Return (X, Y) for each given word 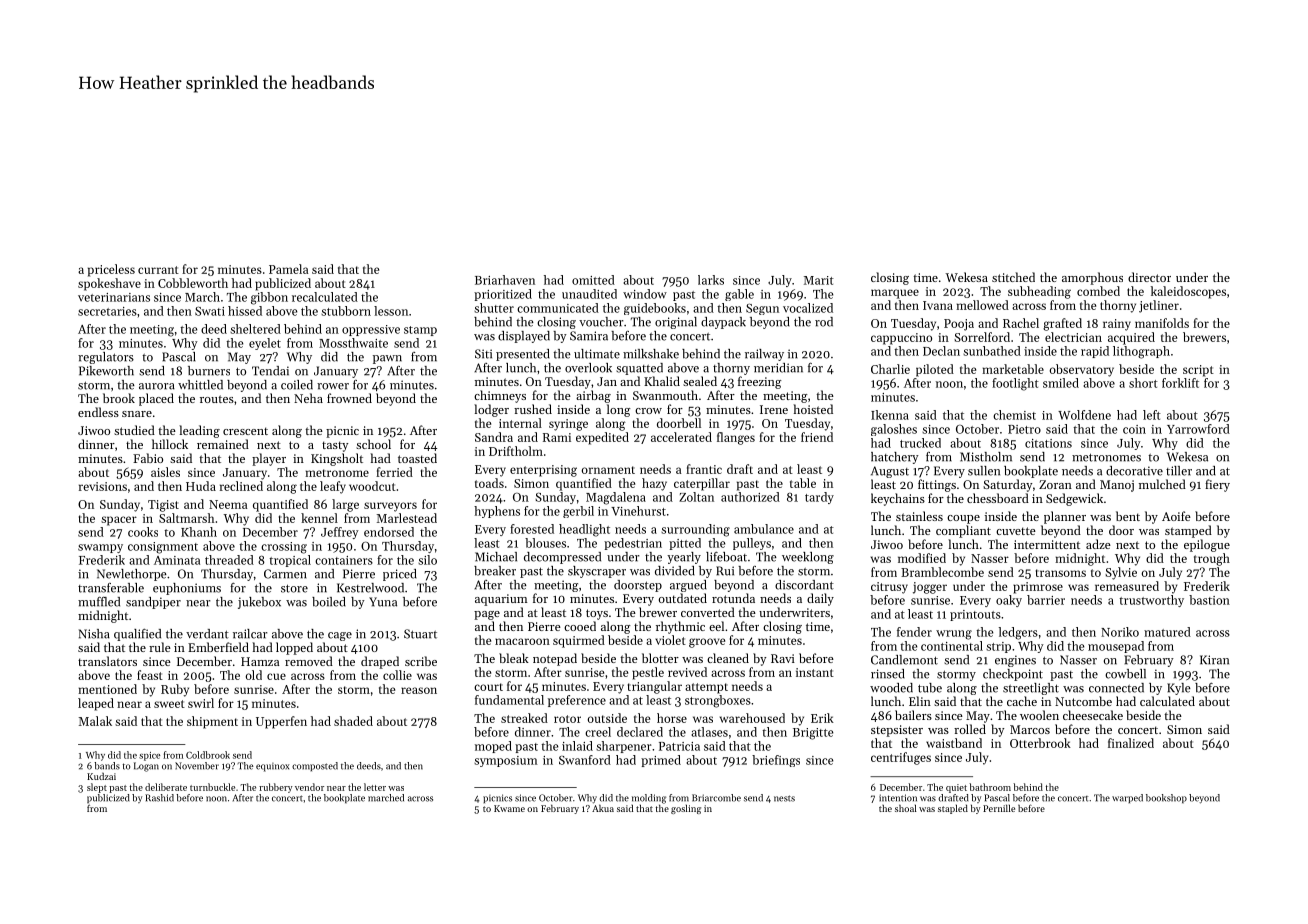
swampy (100, 548)
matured (1167, 632)
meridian (778, 368)
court (488, 687)
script (1198, 371)
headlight (584, 530)
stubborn (346, 311)
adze (1098, 544)
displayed (524, 337)
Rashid (159, 798)
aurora (157, 386)
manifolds (1162, 323)
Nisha (94, 634)
